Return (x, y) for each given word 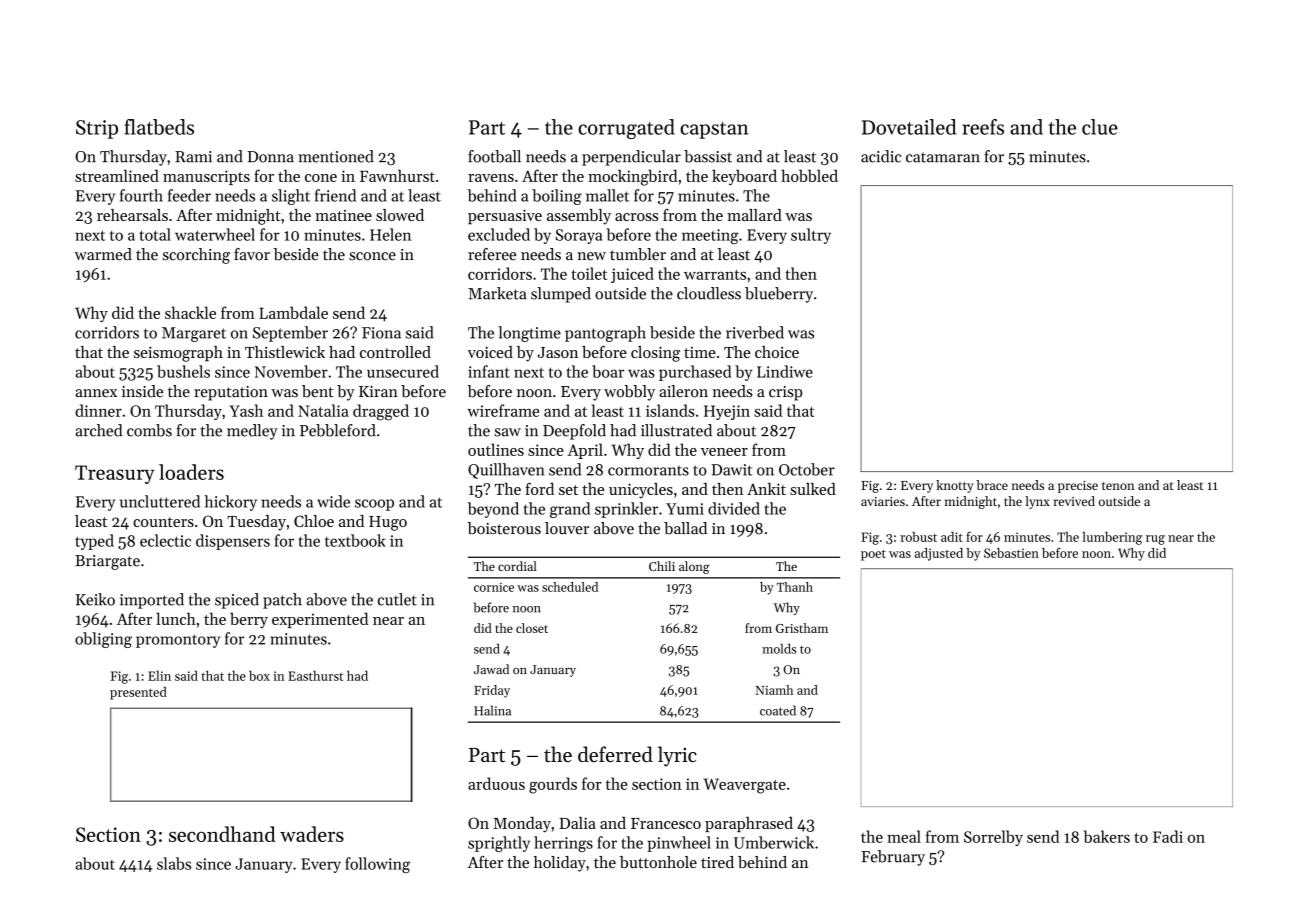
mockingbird (632, 177)
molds (779, 649)
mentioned (336, 156)
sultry (811, 236)
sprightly (499, 844)
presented (138, 693)
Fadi (1168, 836)
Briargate (107, 562)
